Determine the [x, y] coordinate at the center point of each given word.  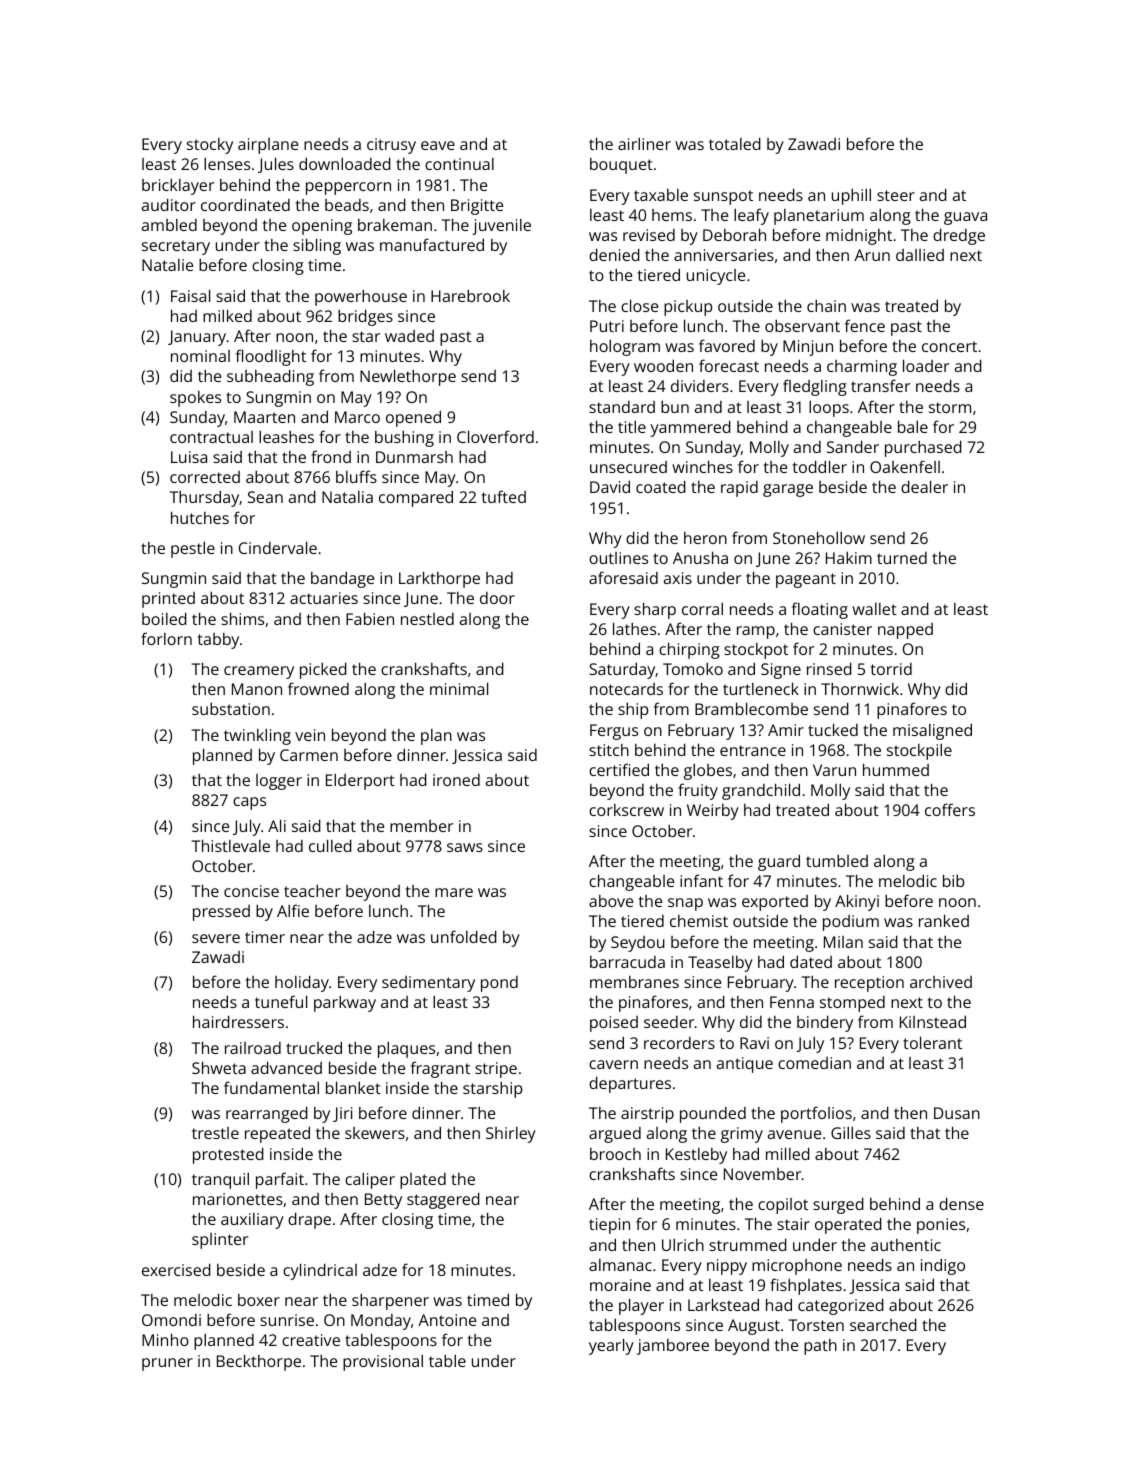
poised [614, 1024]
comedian [814, 1063]
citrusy [391, 146]
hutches [200, 517]
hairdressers [238, 1021]
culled [330, 845]
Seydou [638, 944]
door [497, 598]
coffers [950, 809]
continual [459, 164]
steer [896, 195]
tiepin [609, 1226]
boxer [259, 1300]
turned [902, 558]
